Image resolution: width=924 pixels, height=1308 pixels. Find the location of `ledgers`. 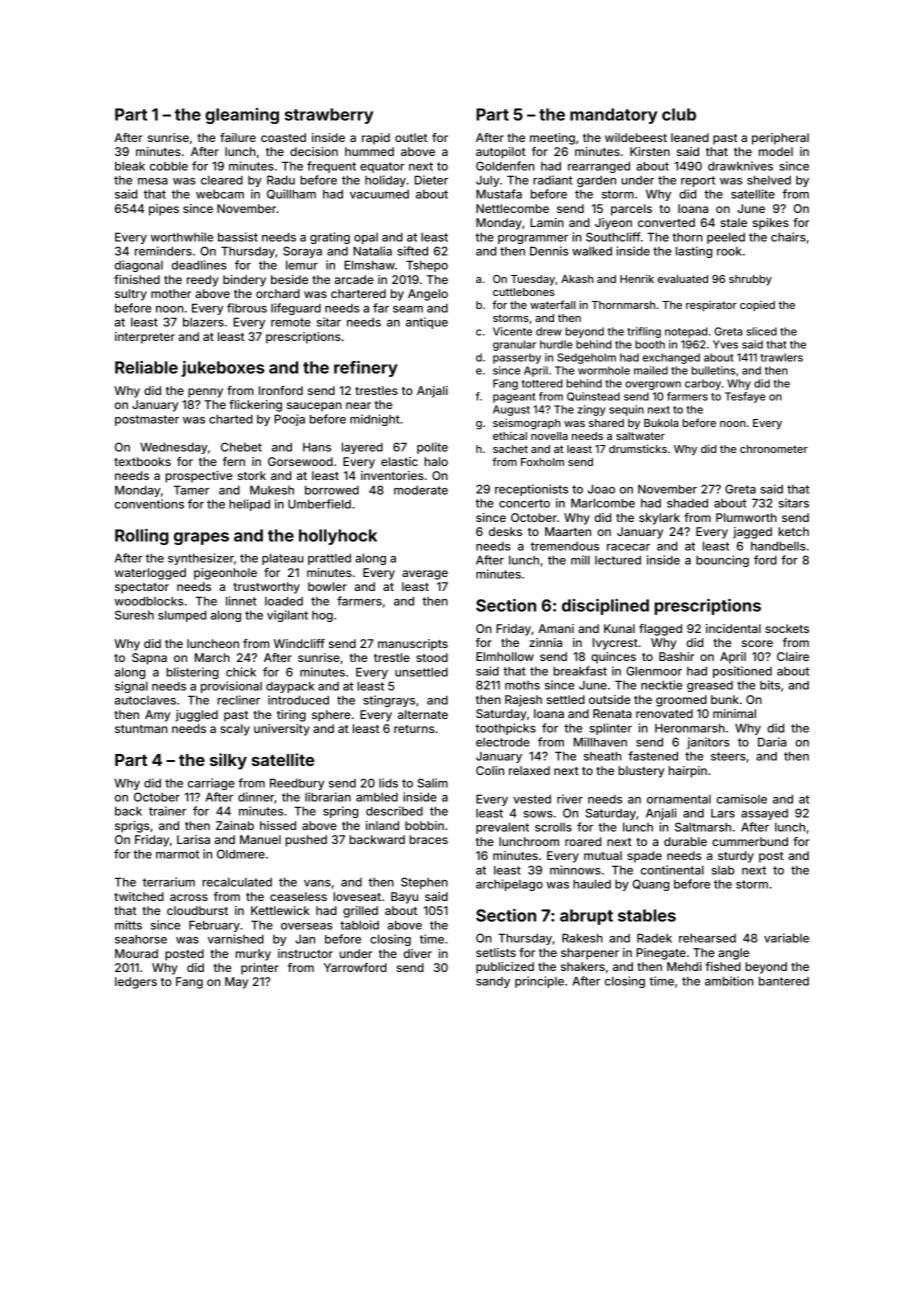

ledgers is located at coordinates (136, 983).
